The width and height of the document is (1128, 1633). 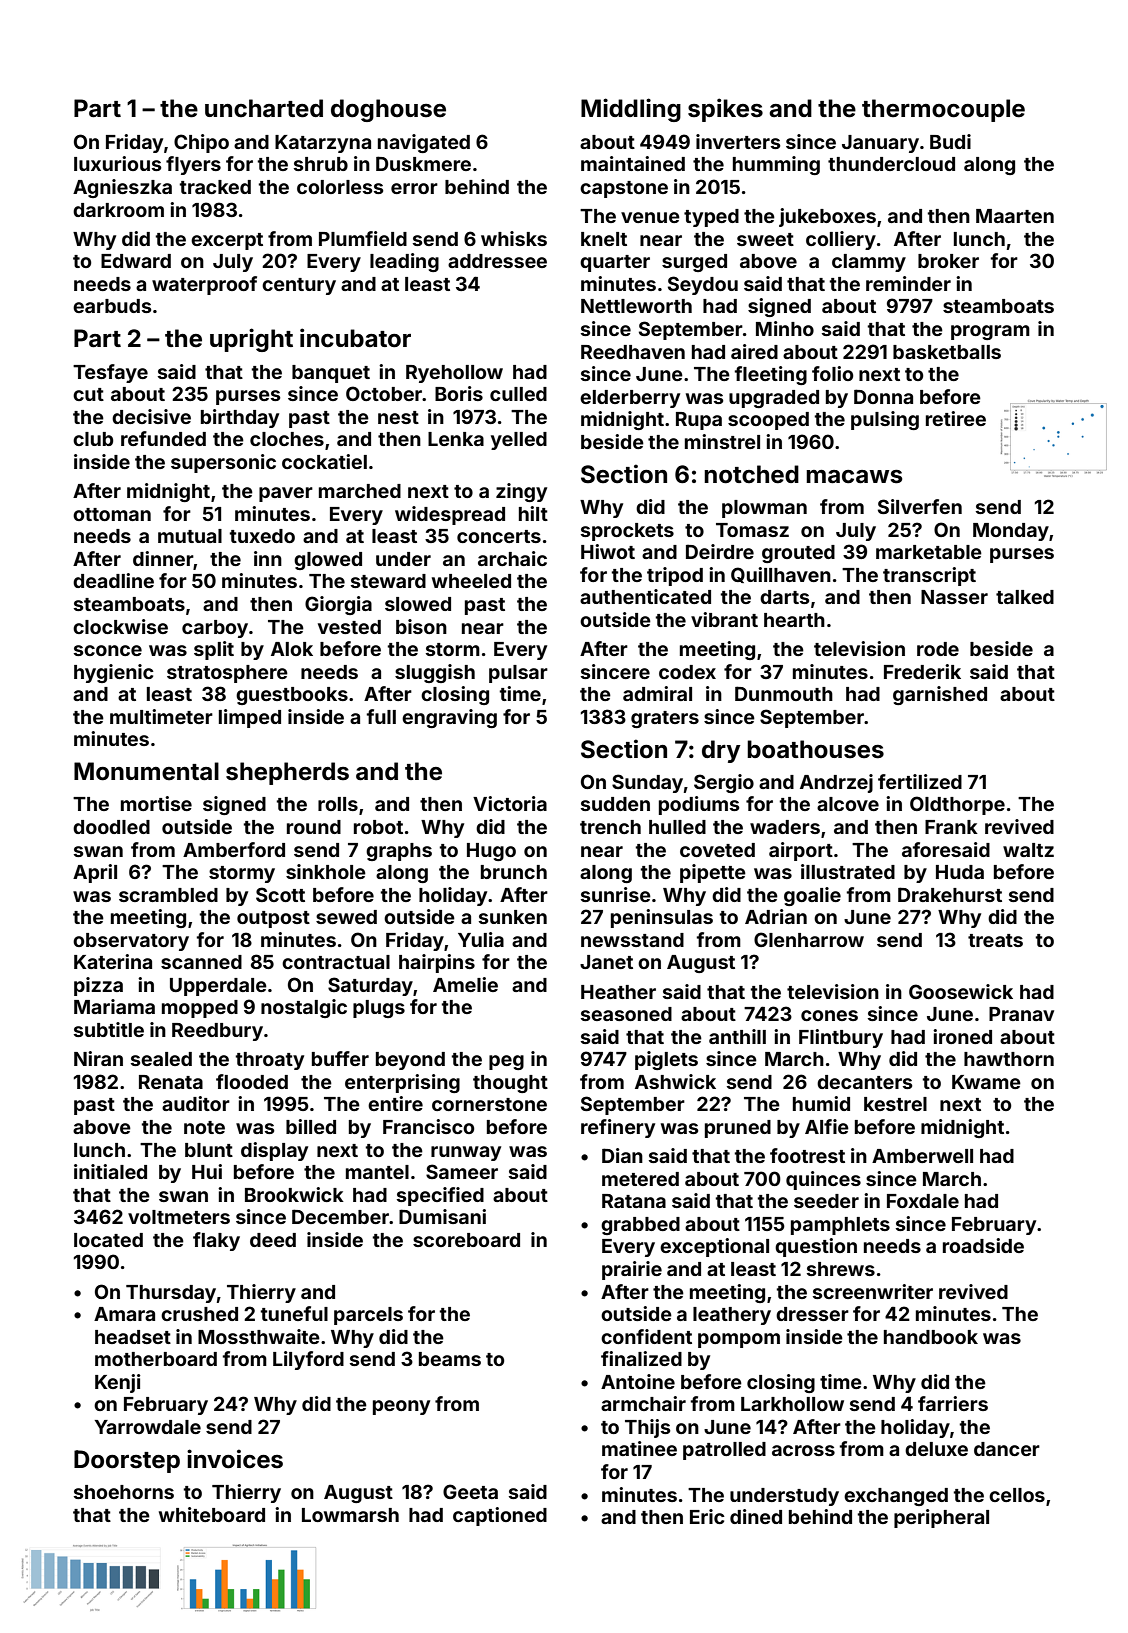 I want to click on Niran, so click(x=98, y=1058).
